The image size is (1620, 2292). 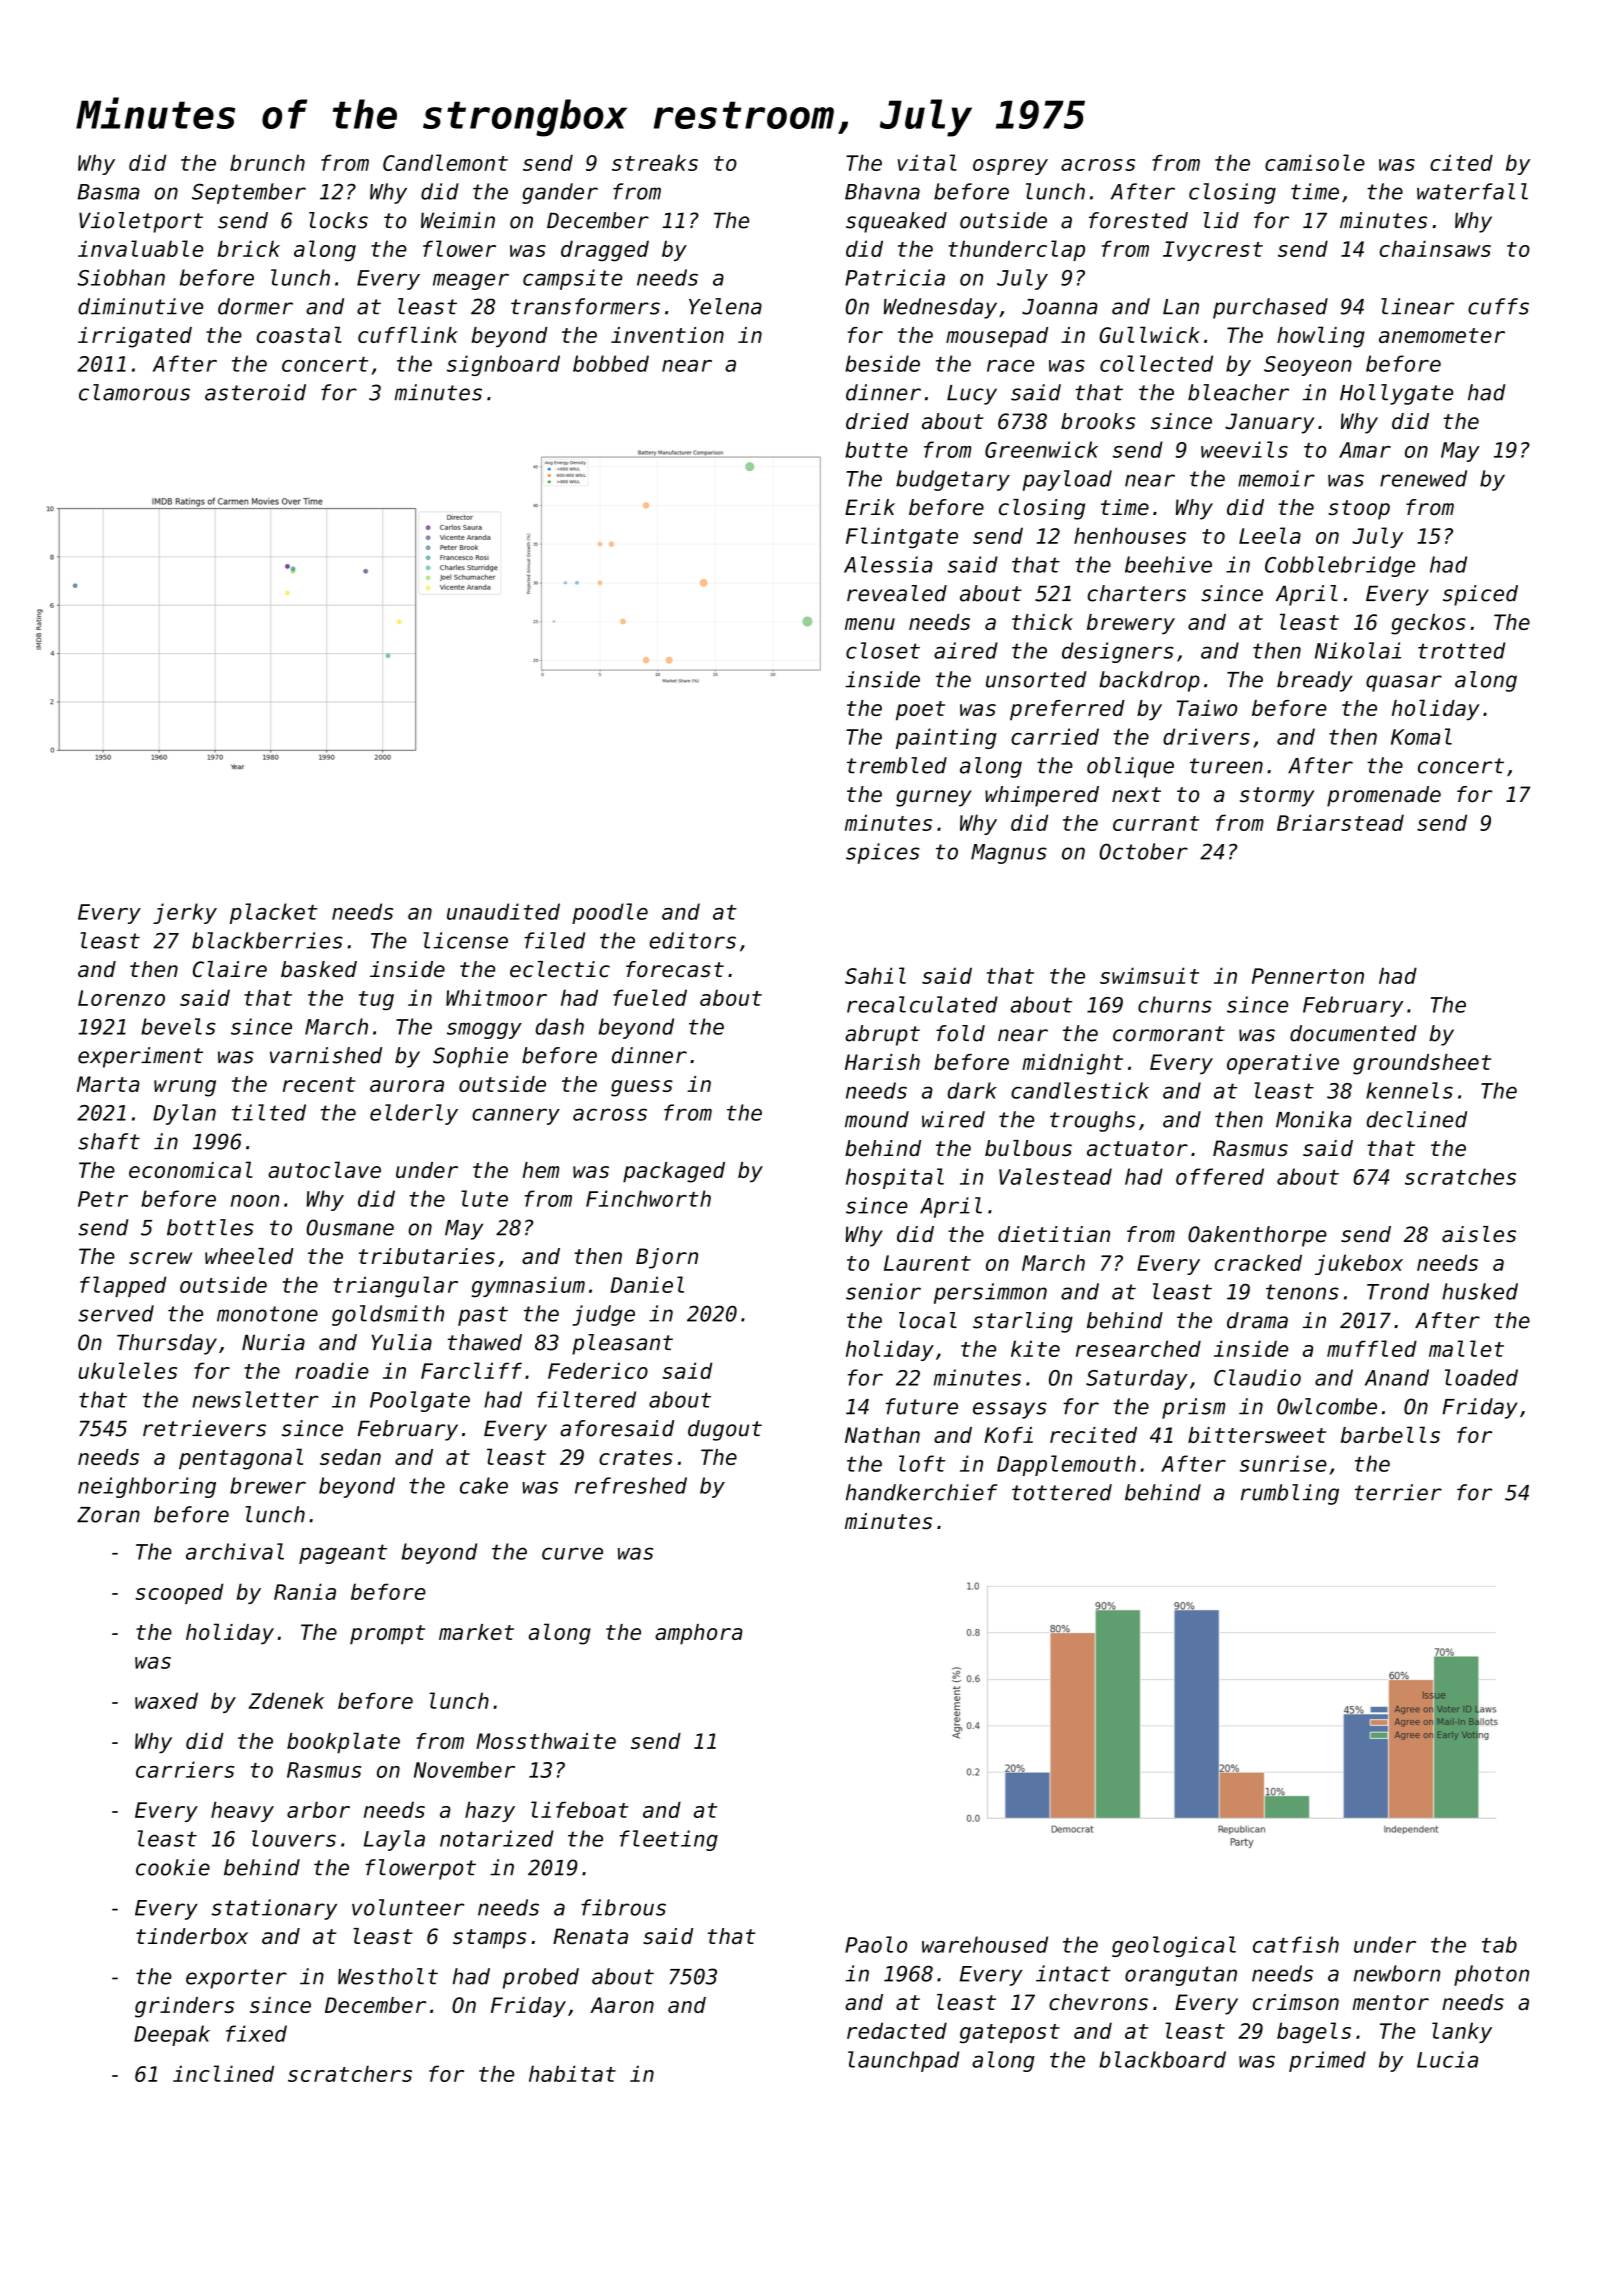 I want to click on camisole, so click(x=1315, y=162).
